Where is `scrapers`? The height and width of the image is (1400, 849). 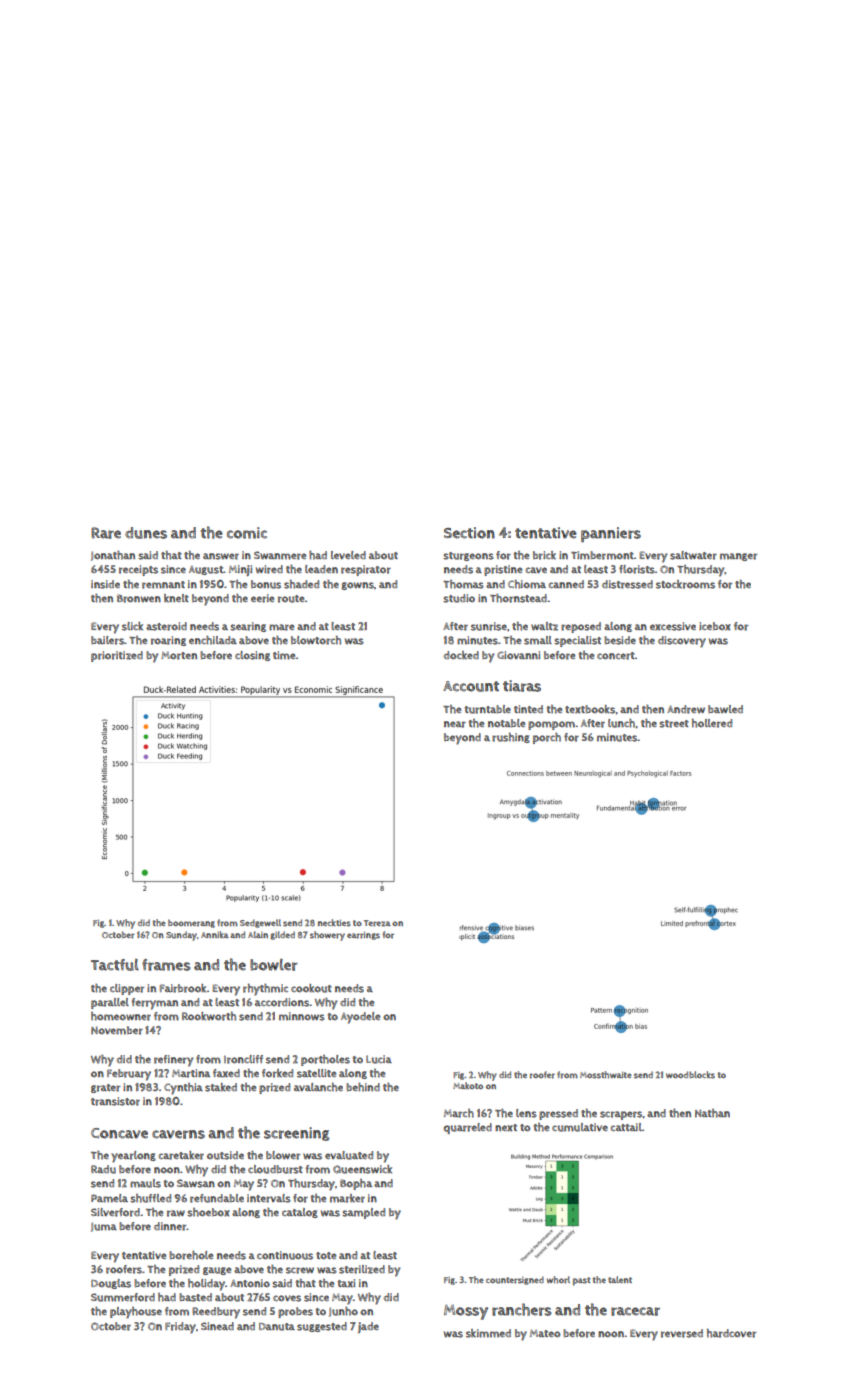 scrapers is located at coordinates (621, 1115).
